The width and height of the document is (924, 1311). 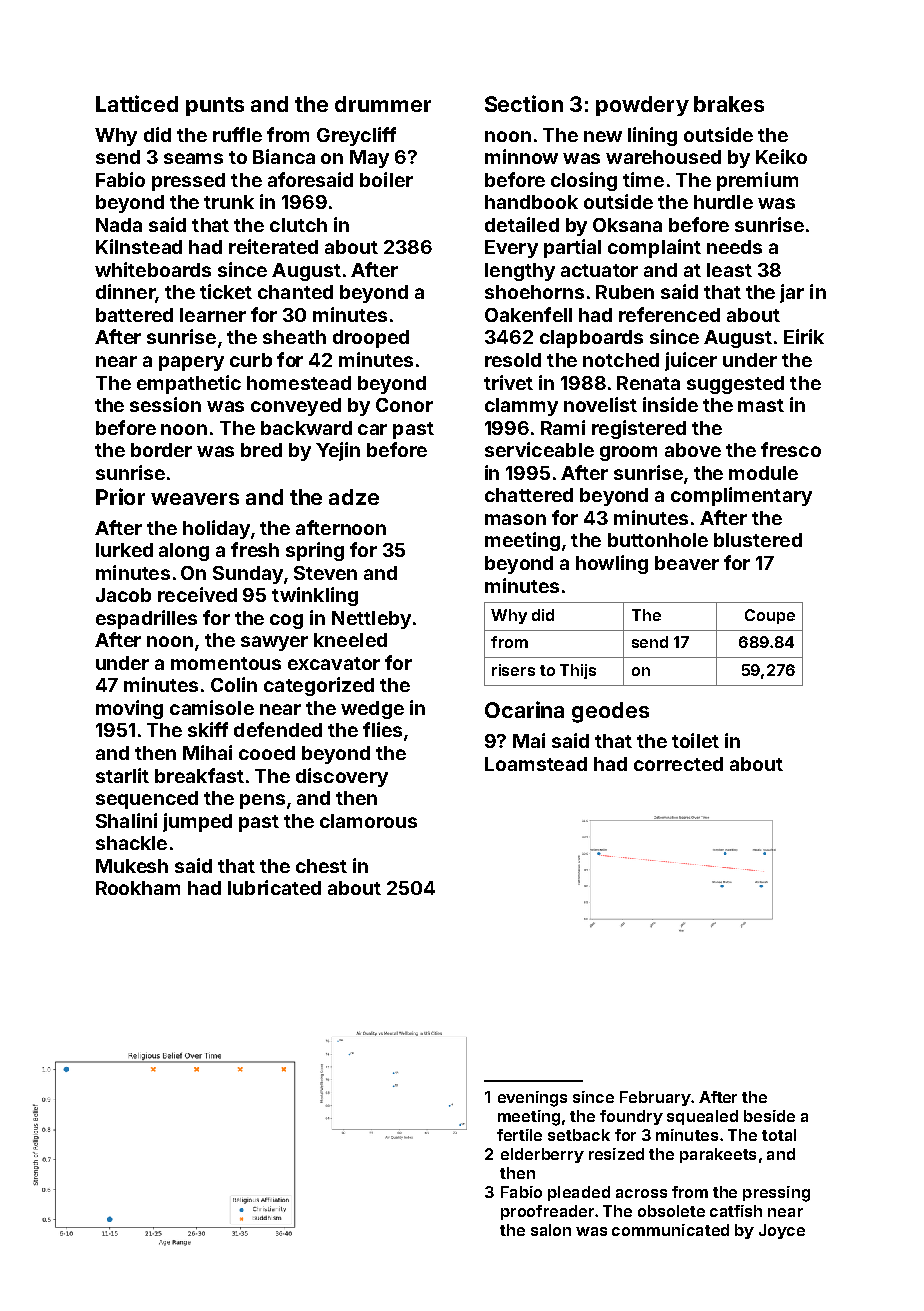 I want to click on powdery, so click(x=642, y=106).
